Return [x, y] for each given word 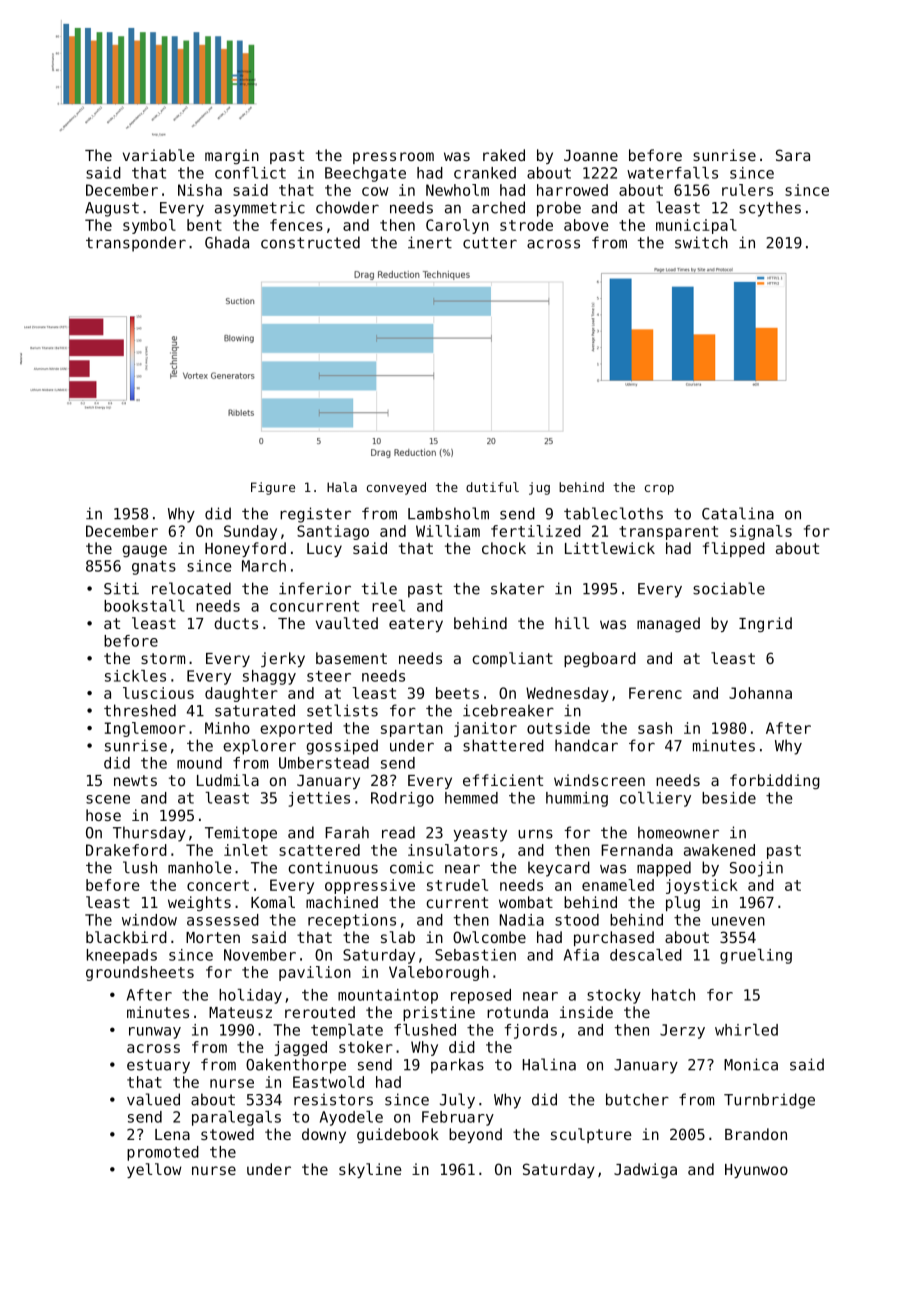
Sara [793, 155]
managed [668, 625]
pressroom [393, 158]
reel [388, 606]
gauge [144, 551]
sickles [135, 676]
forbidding [775, 782]
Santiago [333, 532]
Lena [172, 1134]
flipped [734, 549]
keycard [559, 869]
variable [159, 155]
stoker [366, 1047]
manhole [200, 867]
